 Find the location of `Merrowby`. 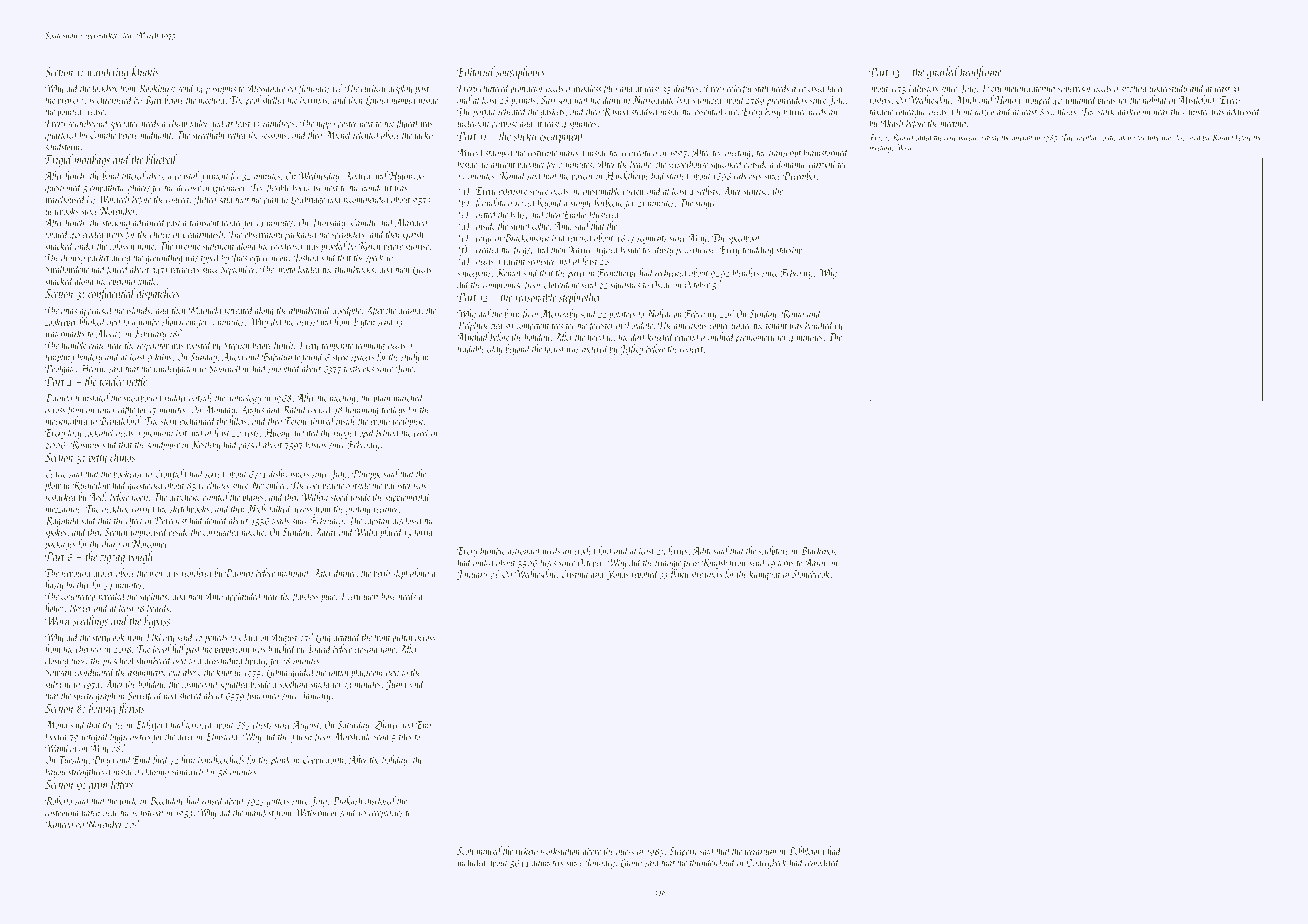

Merrowby is located at coordinates (559, 314).
